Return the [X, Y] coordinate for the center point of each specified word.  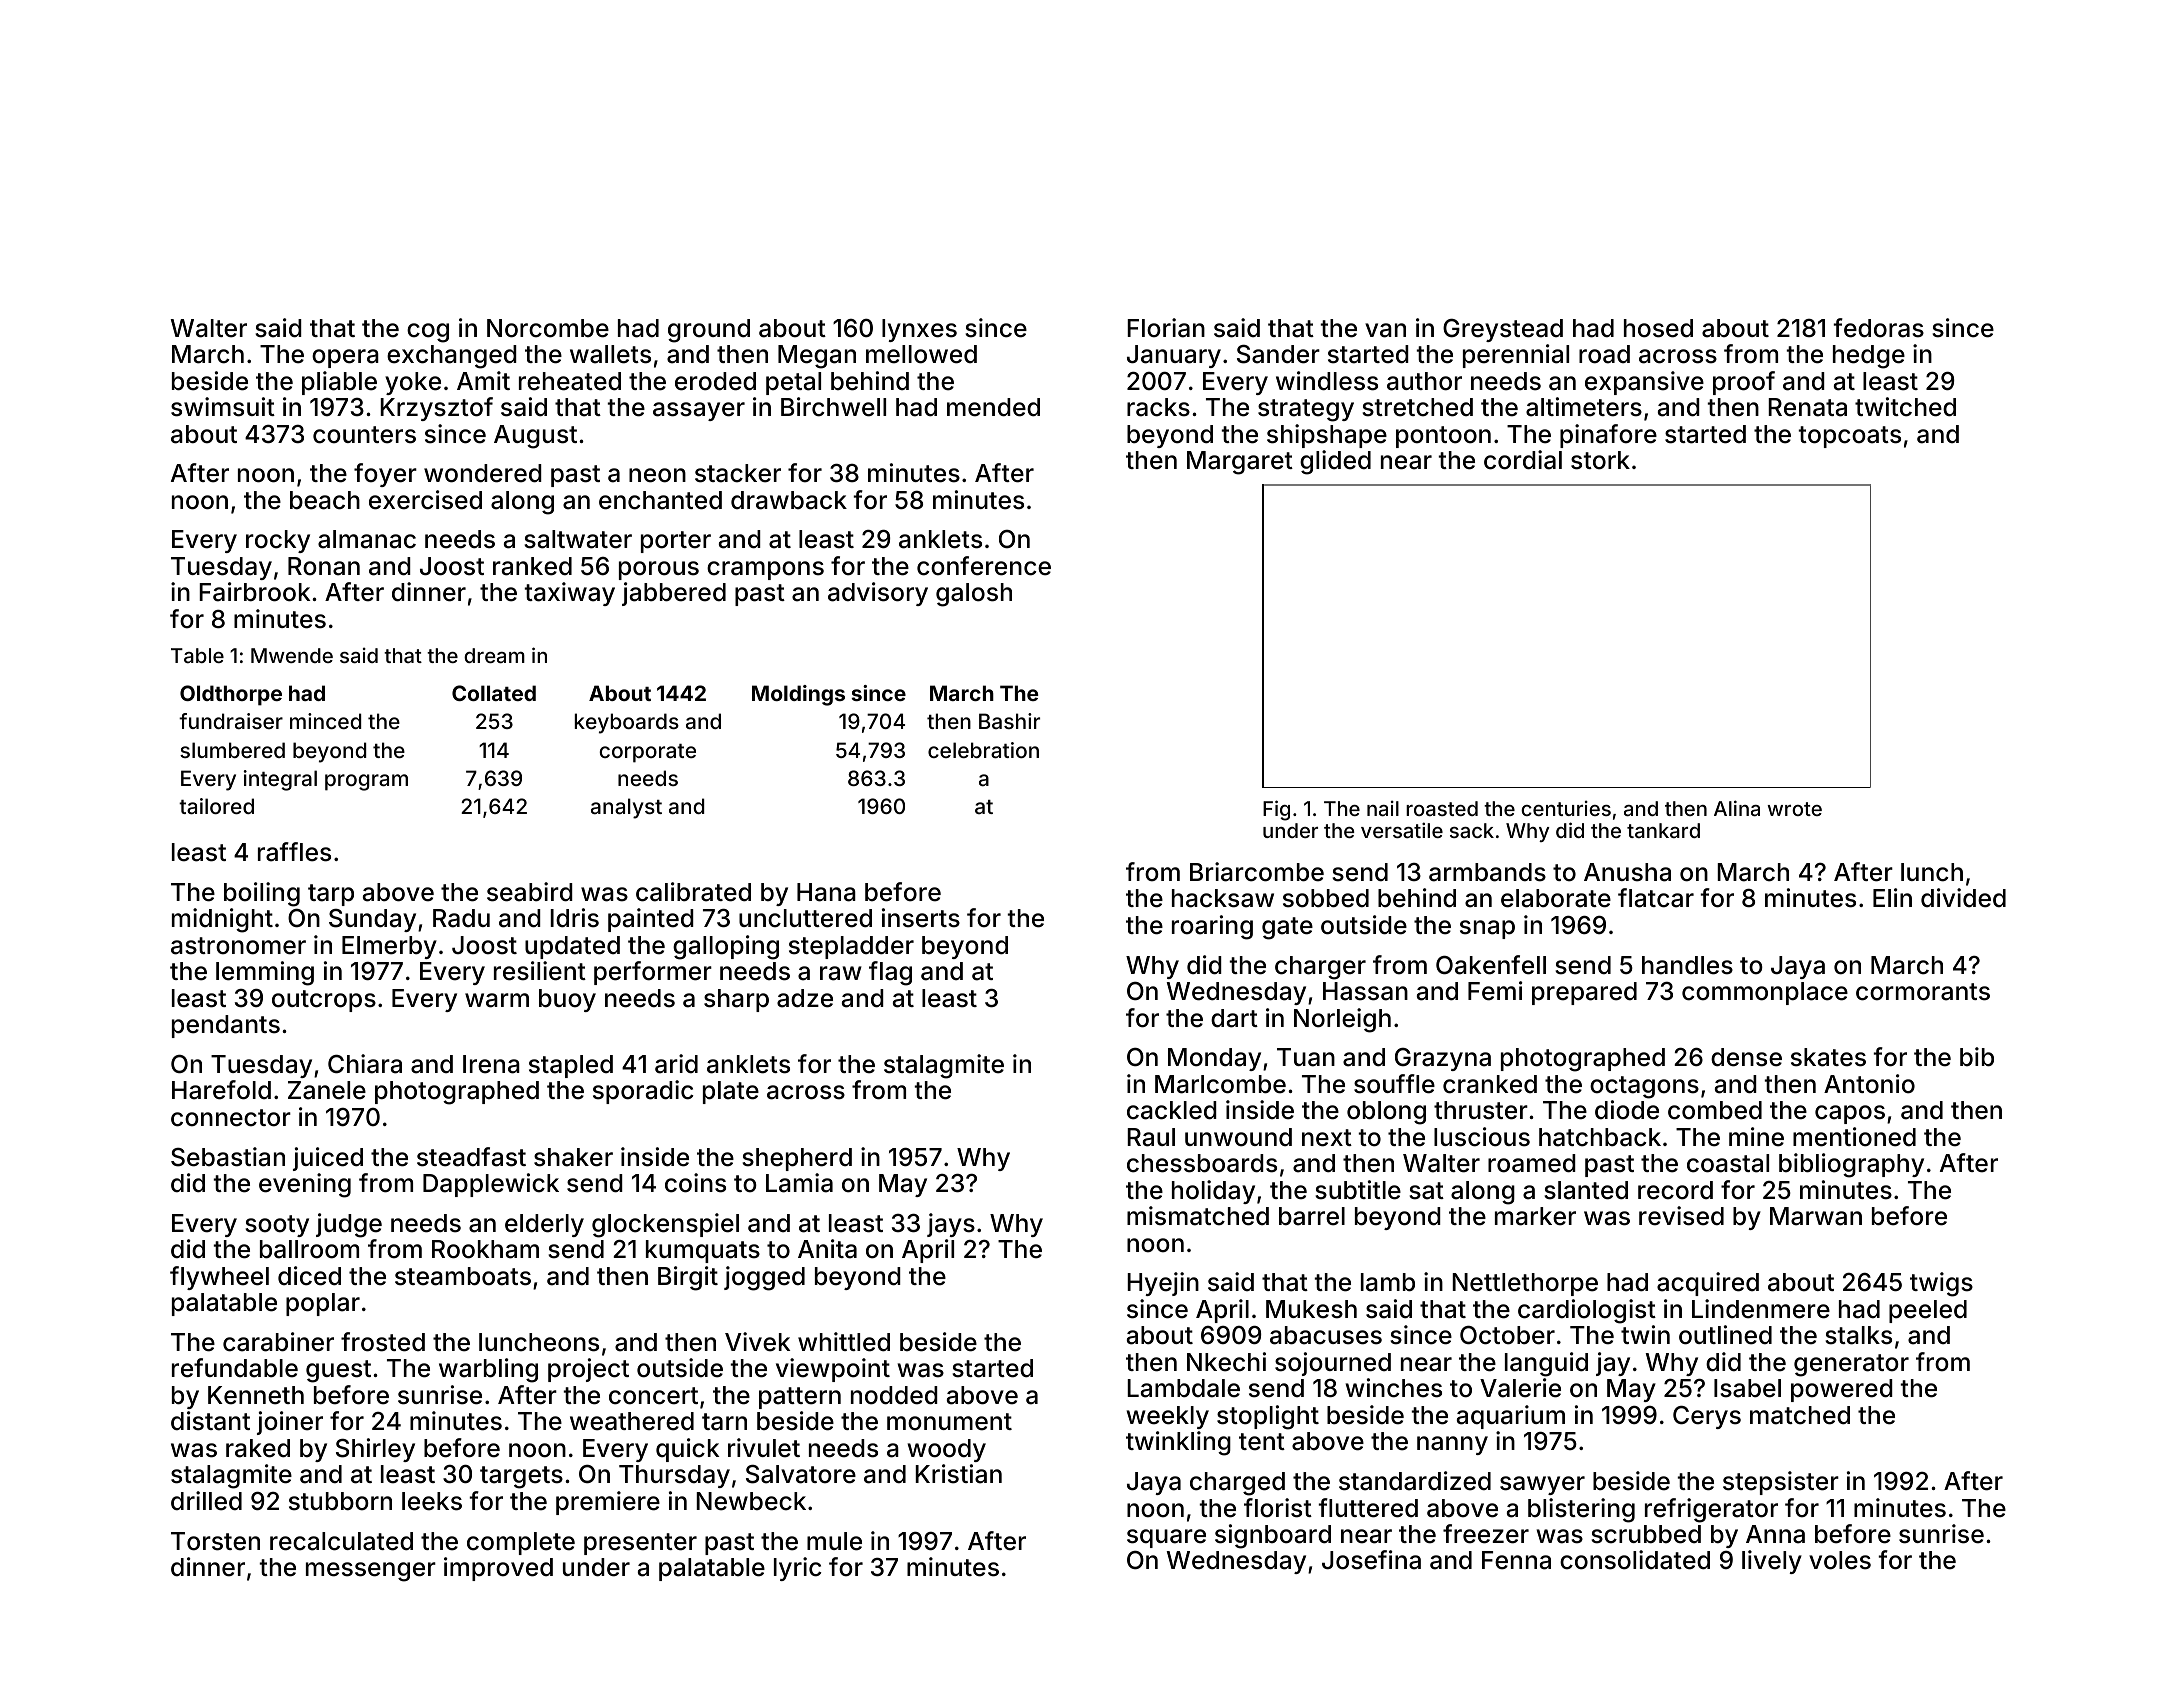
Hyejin [1163, 1284]
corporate [647, 753]
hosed [1658, 328]
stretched [1417, 407]
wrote [1794, 809]
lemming [265, 973]
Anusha [1627, 872]
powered [1842, 1390]
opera [345, 358]
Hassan [1365, 991]
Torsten [215, 1541]
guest [338, 1371]
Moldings [798, 695]
